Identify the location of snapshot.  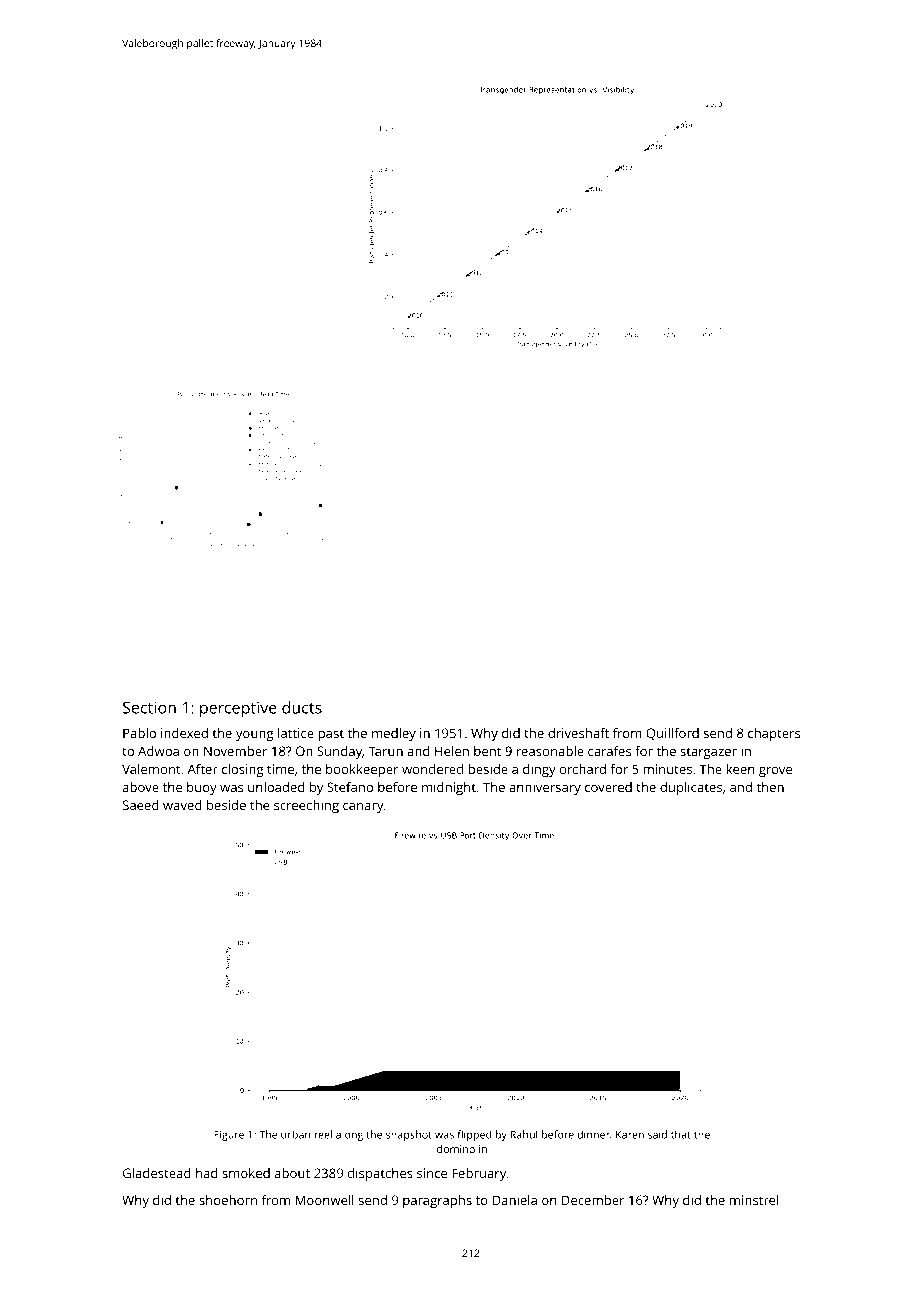
(409, 1135).
